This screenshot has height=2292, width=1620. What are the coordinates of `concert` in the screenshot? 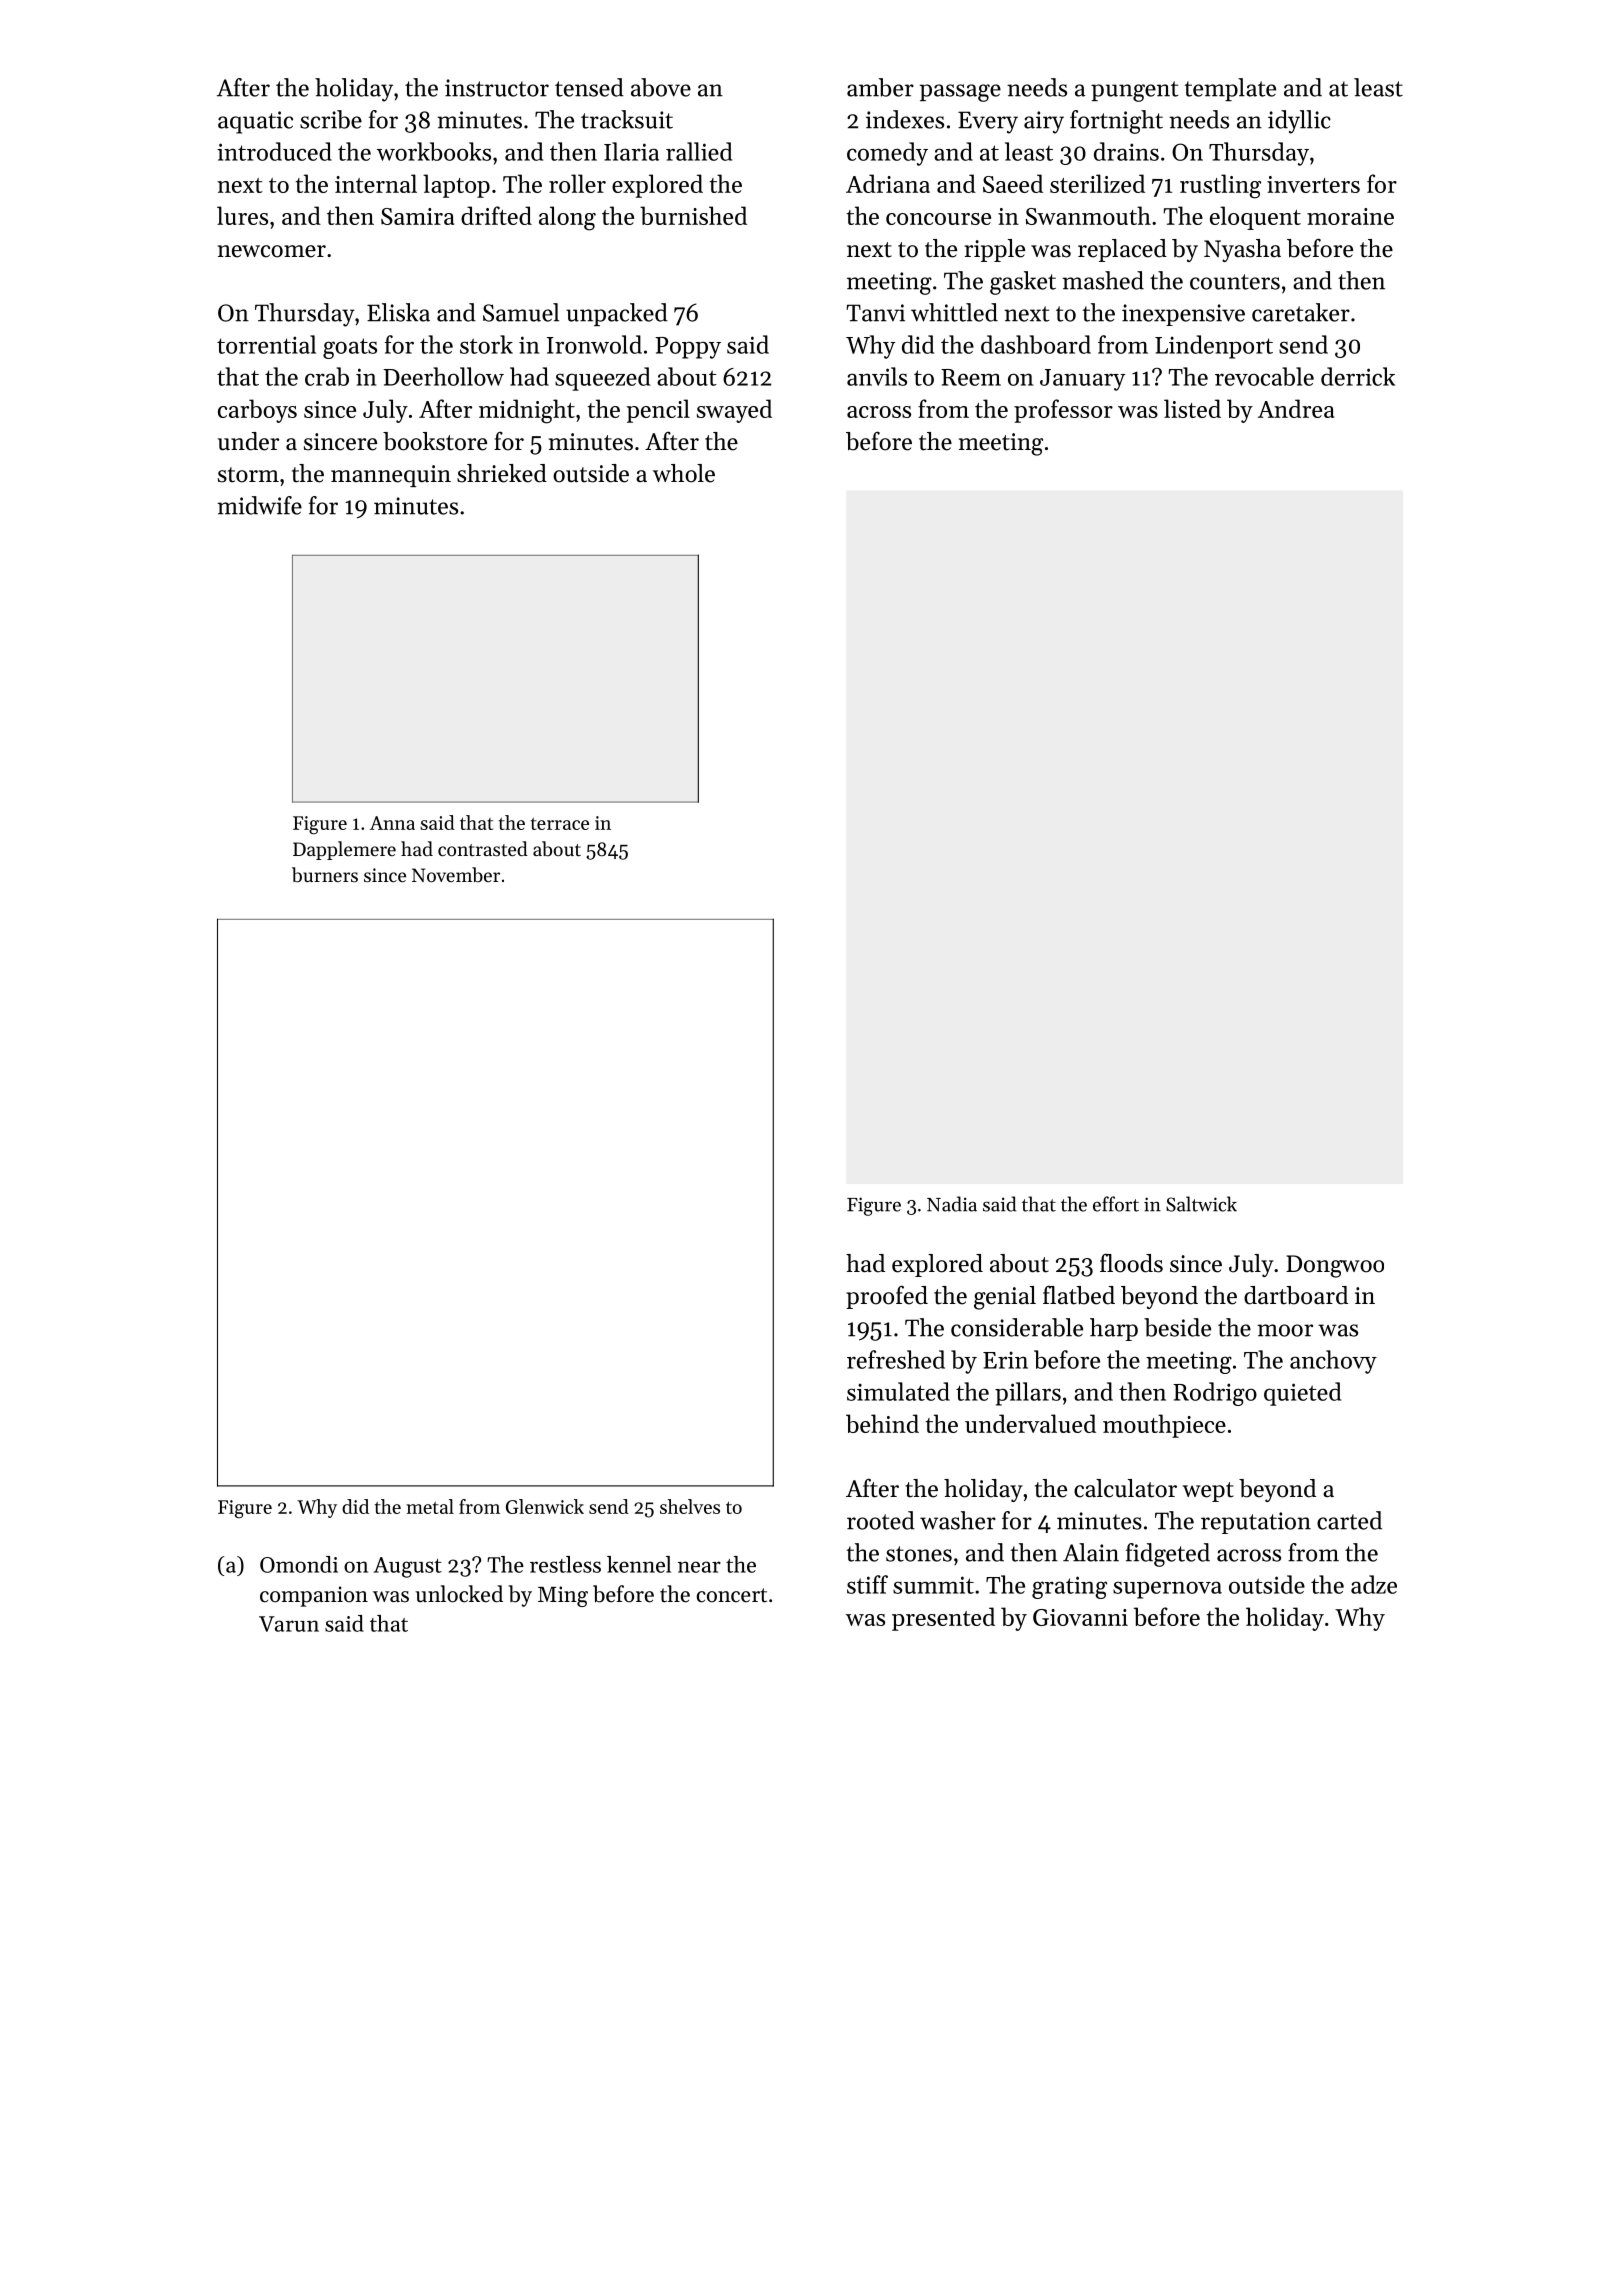 It's located at (732, 1595).
